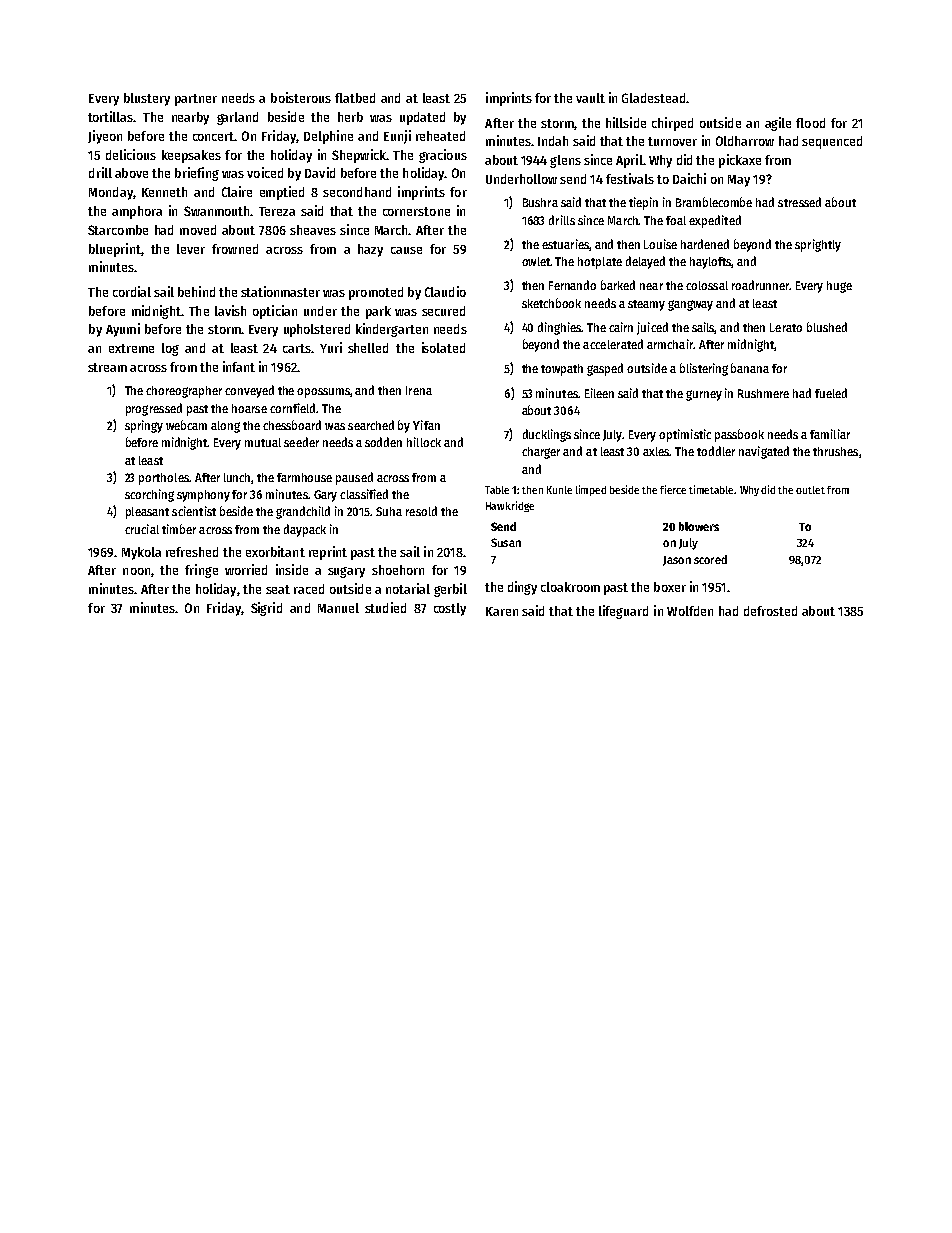 The width and height of the image is (952, 1233). Describe the element at coordinates (653, 98) in the image. I see `Gladestead` at that location.
